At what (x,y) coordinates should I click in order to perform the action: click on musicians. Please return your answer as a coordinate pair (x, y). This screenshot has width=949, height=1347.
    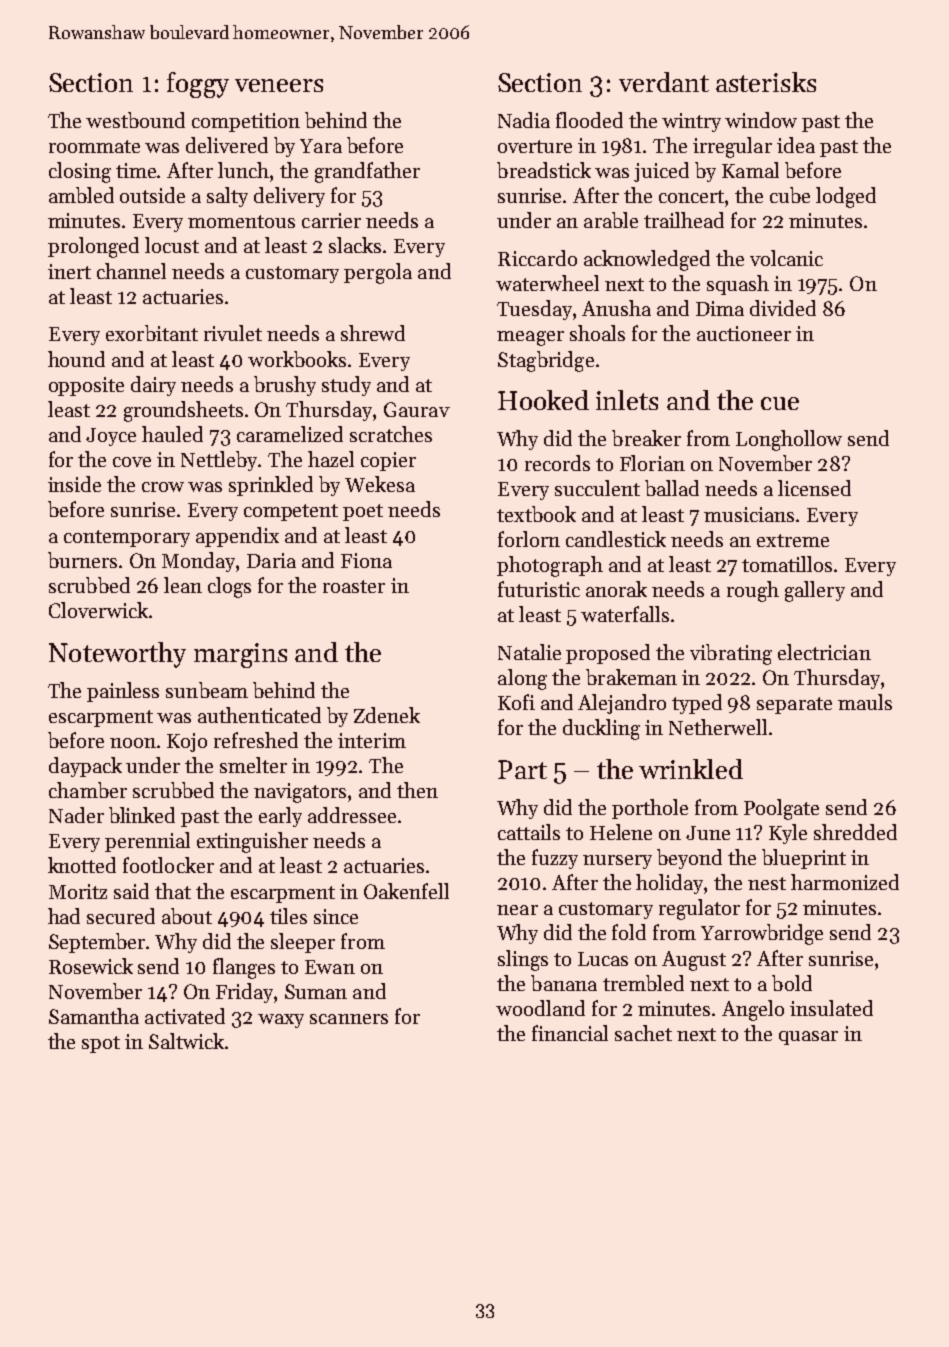
    Looking at the image, I should click on (749, 514).
